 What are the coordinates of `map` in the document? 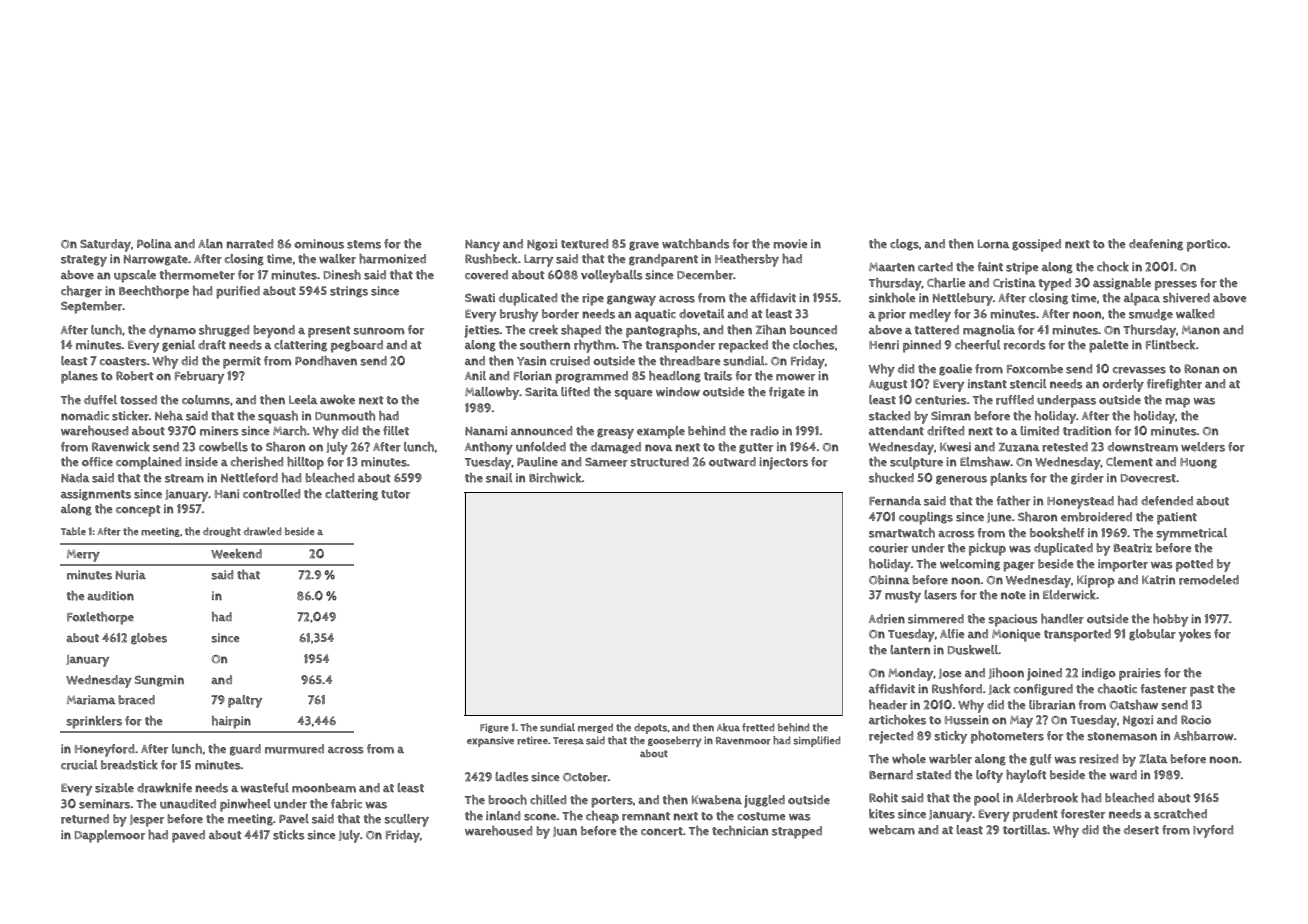 It's located at (1177, 403).
